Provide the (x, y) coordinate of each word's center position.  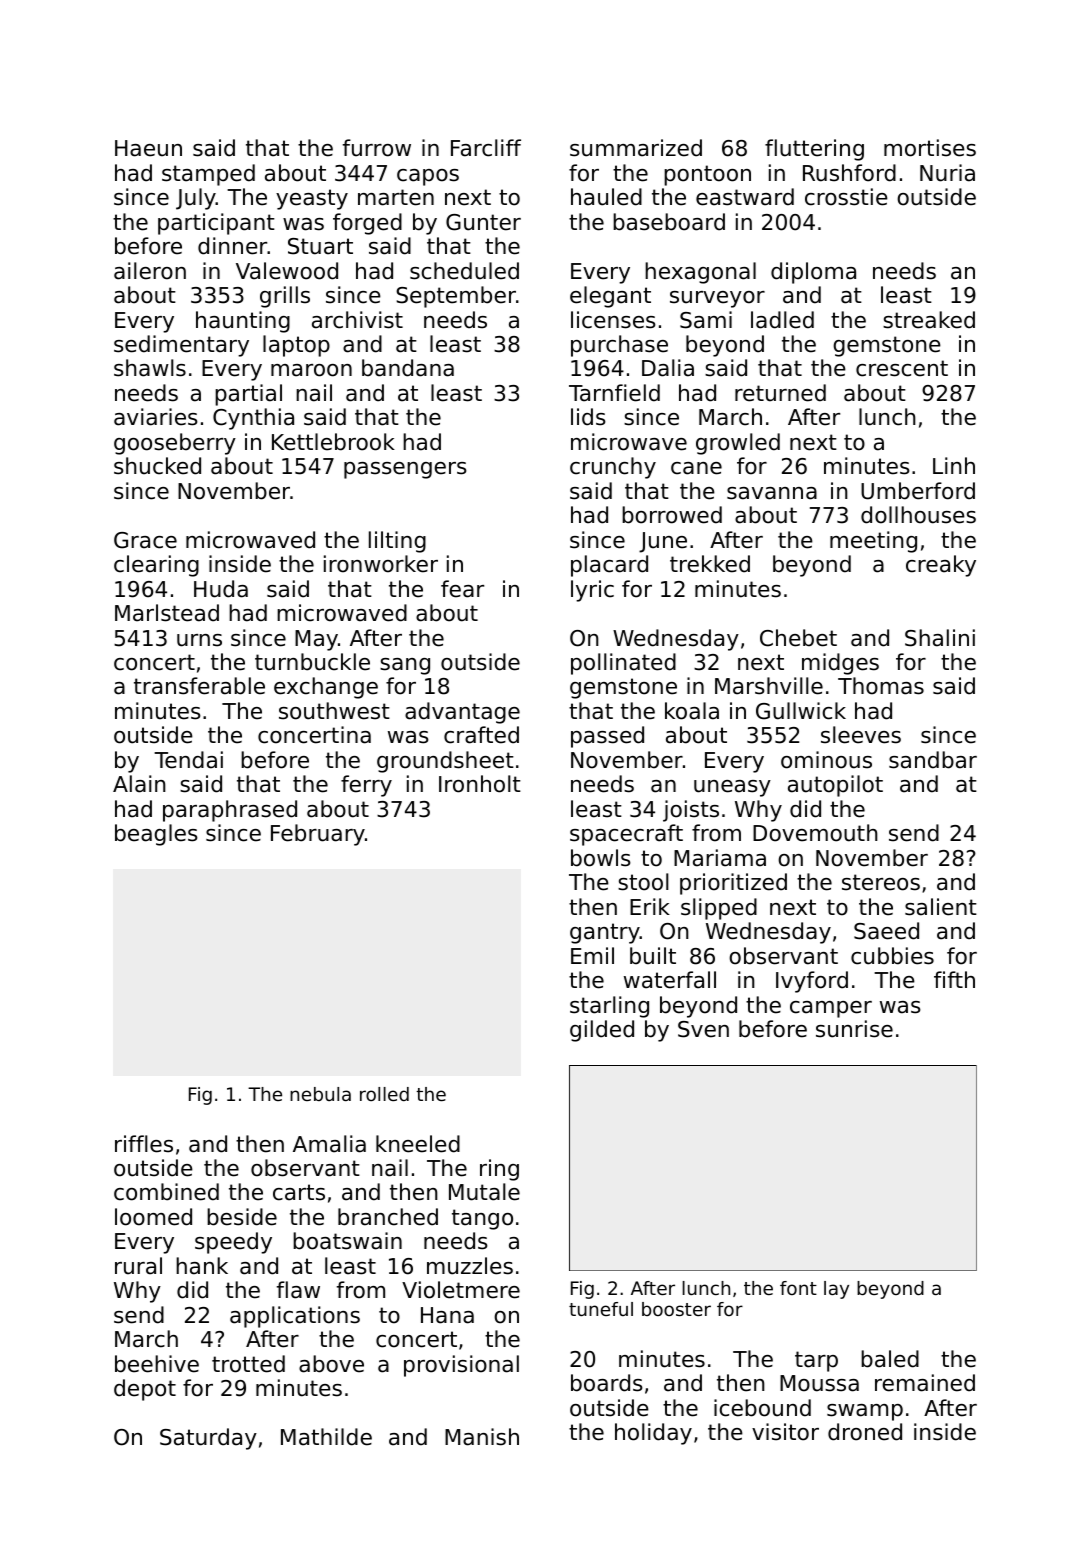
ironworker (381, 564)
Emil (592, 955)
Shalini (940, 638)
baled (890, 1359)
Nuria (947, 173)
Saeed (886, 931)
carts (299, 1192)
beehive (157, 1364)
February (318, 835)
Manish (482, 1437)
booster (676, 1309)
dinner (233, 246)
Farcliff (486, 148)
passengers (405, 470)
